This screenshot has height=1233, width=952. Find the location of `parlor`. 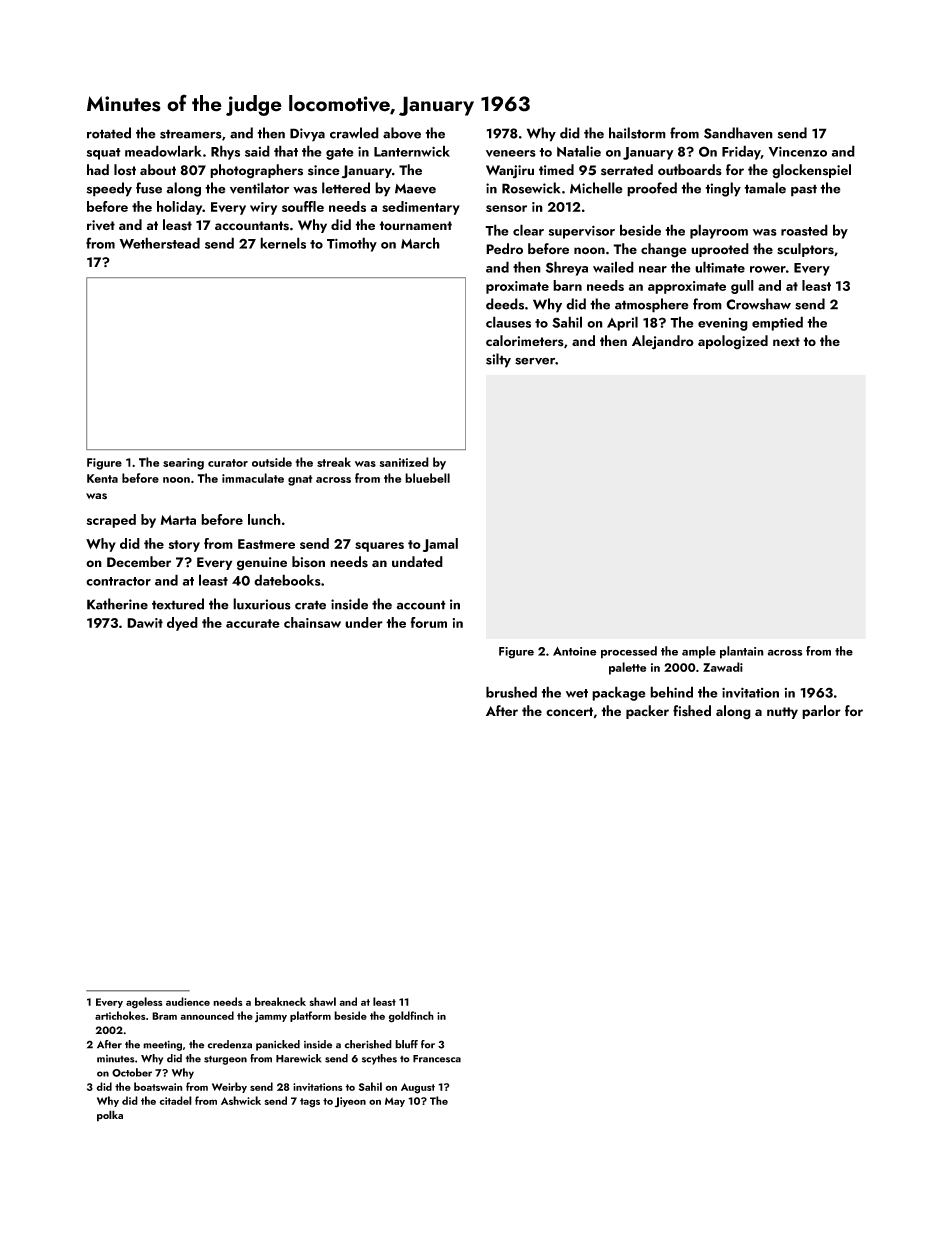

parlor is located at coordinates (821, 712).
